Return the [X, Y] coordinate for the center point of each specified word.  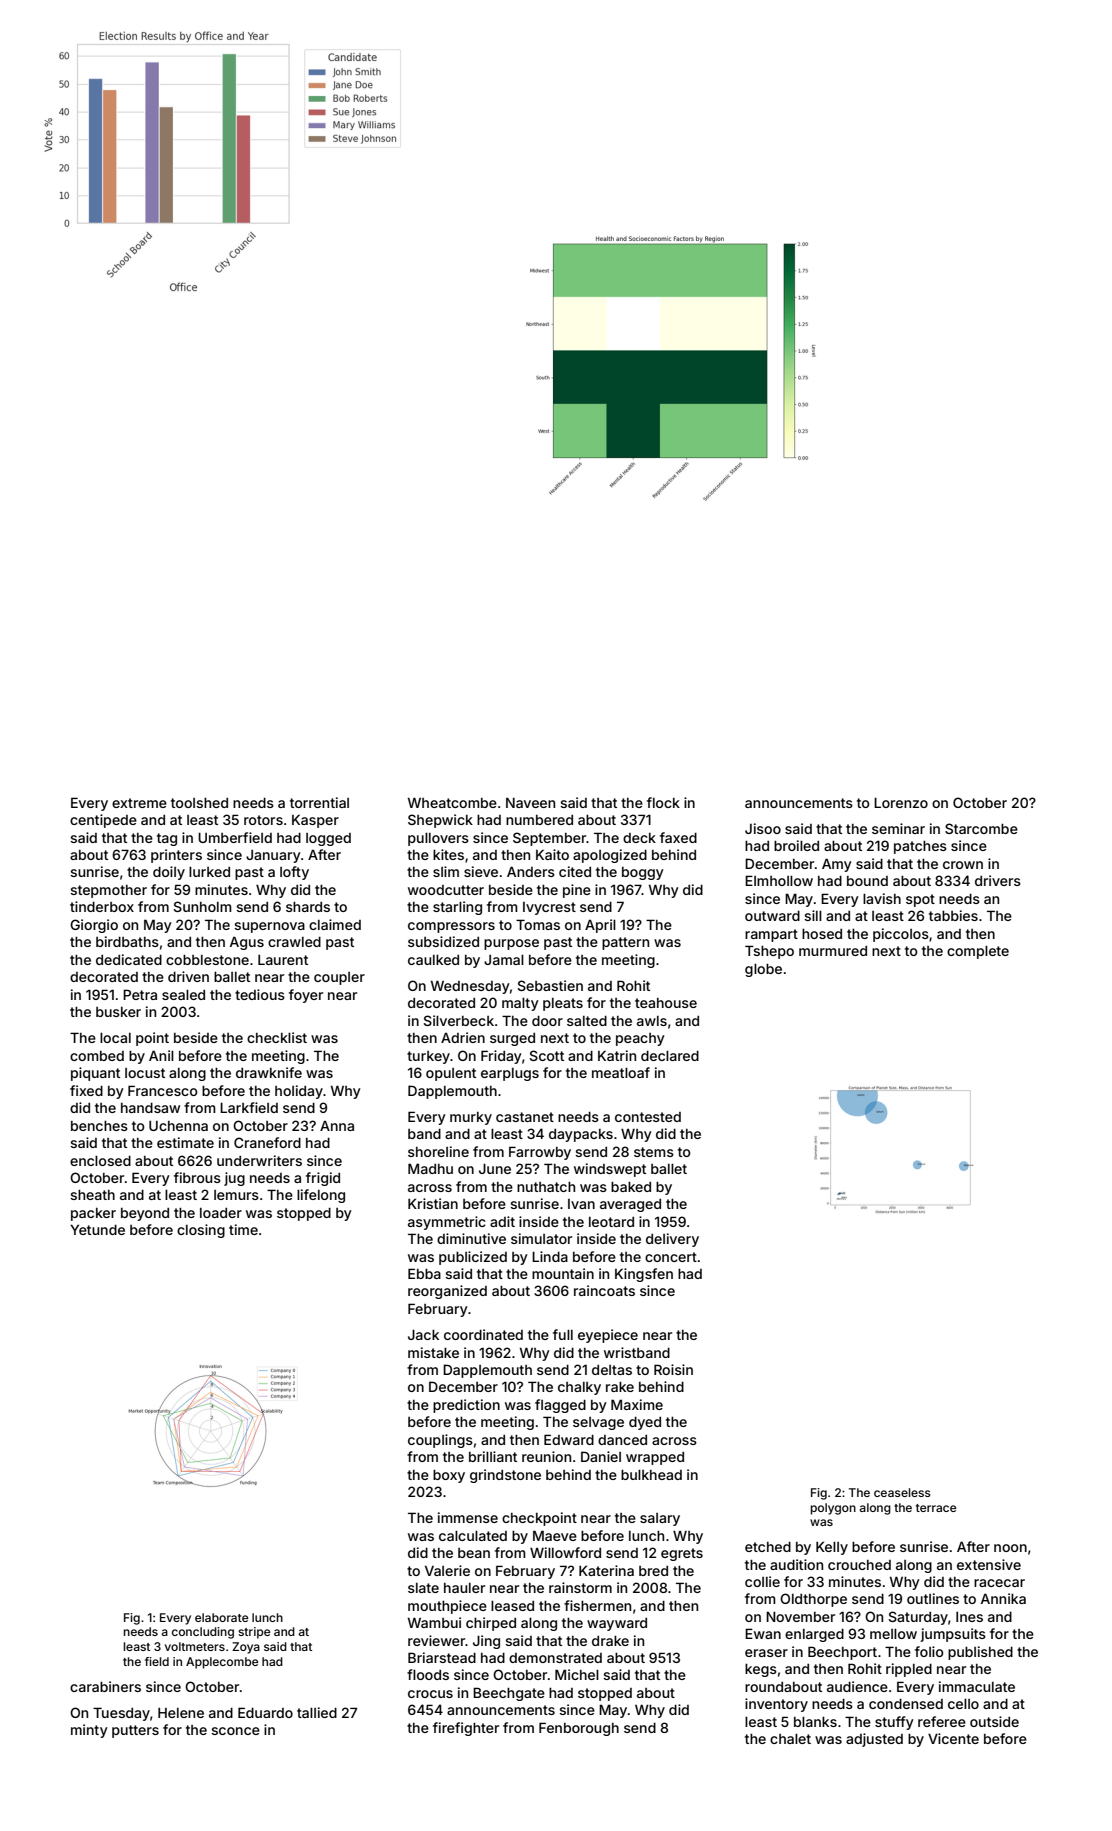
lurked [209, 872]
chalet [790, 1739]
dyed [645, 1423]
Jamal [504, 960]
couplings [440, 1441]
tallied [317, 1712]
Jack [423, 1334]
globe [763, 970]
